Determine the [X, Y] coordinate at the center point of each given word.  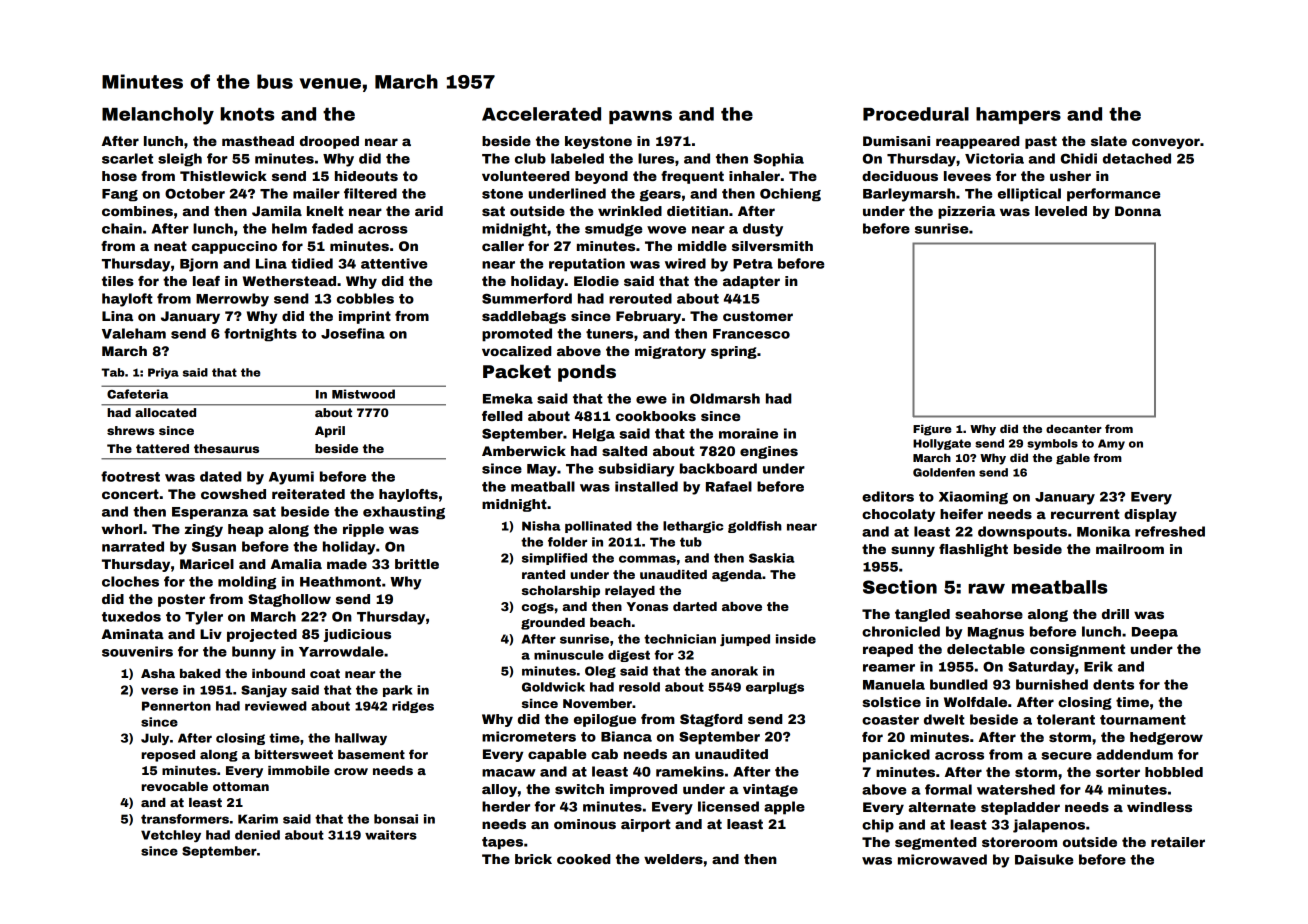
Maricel [207, 564]
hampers [1018, 115]
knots [247, 114]
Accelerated [541, 114]
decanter [1074, 428]
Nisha [541, 526]
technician [680, 639]
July [155, 739]
